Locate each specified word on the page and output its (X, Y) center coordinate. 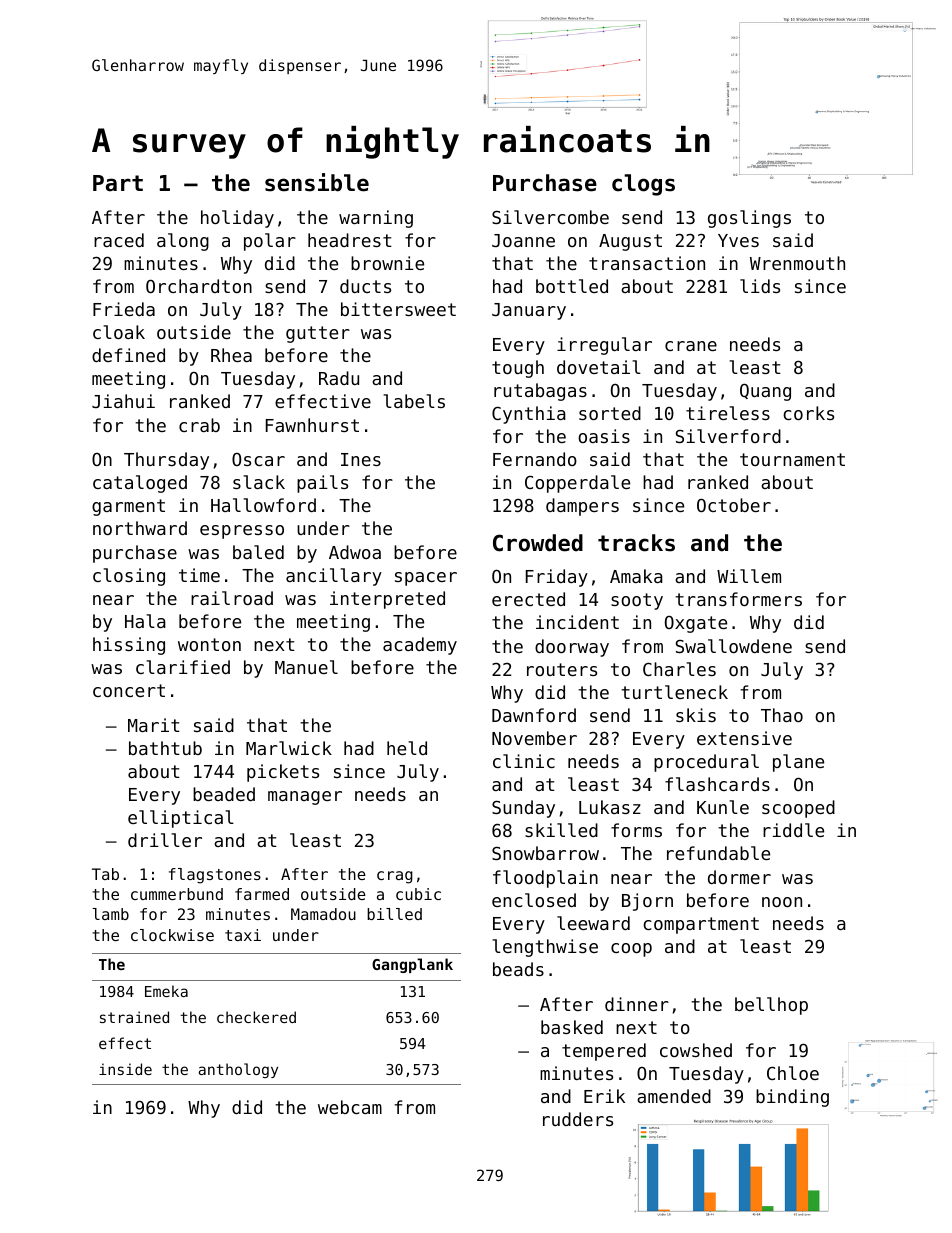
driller (165, 840)
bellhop (771, 1006)
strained (134, 1017)
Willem (749, 576)
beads (518, 969)
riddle (793, 830)
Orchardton (199, 286)
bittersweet (398, 309)
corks (808, 413)
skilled (561, 830)
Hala (145, 621)
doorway (572, 648)
